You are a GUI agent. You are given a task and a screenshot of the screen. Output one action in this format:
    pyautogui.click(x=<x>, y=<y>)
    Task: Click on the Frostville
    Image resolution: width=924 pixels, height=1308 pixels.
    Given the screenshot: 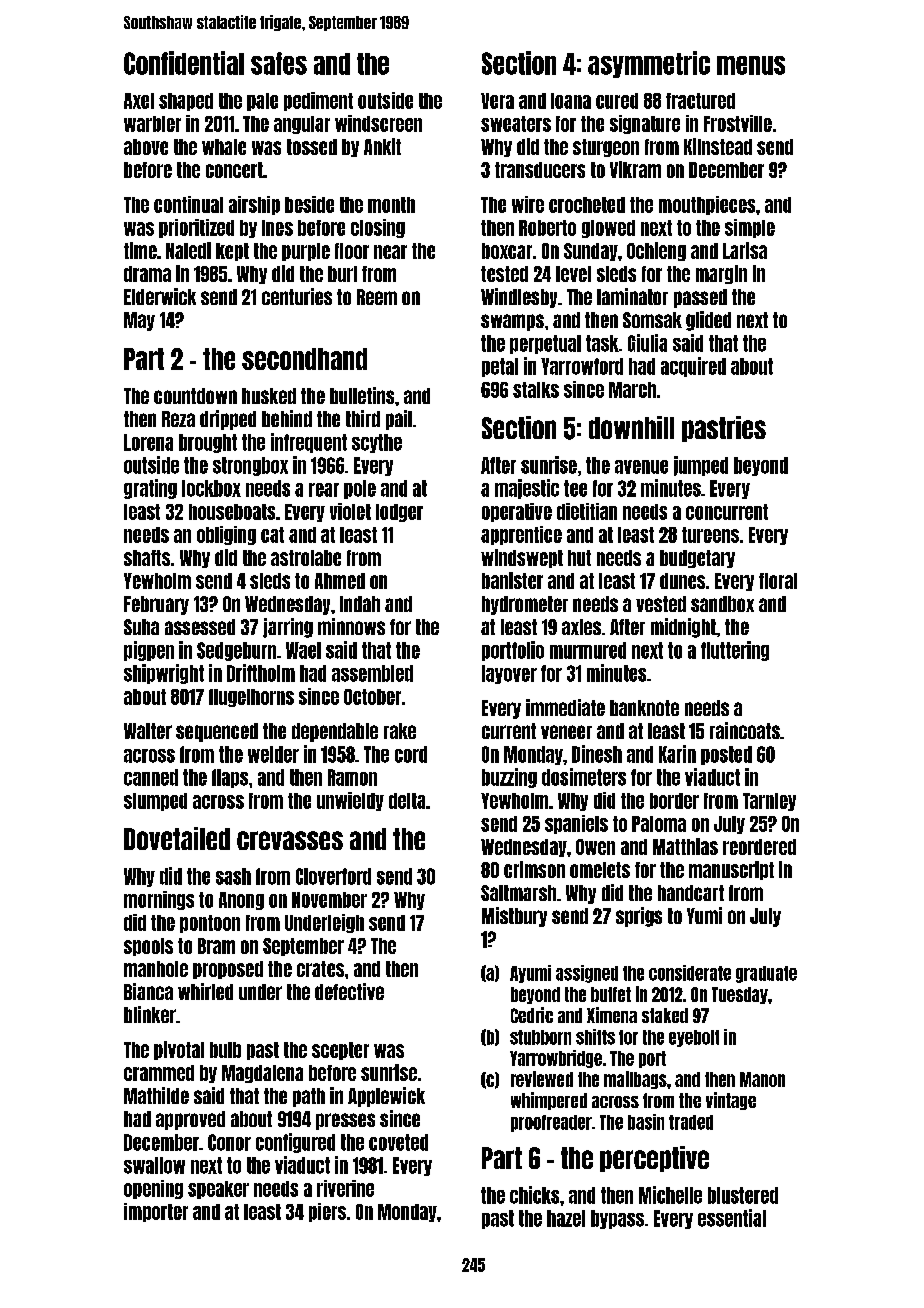 What is the action you would take?
    pyautogui.click(x=738, y=123)
